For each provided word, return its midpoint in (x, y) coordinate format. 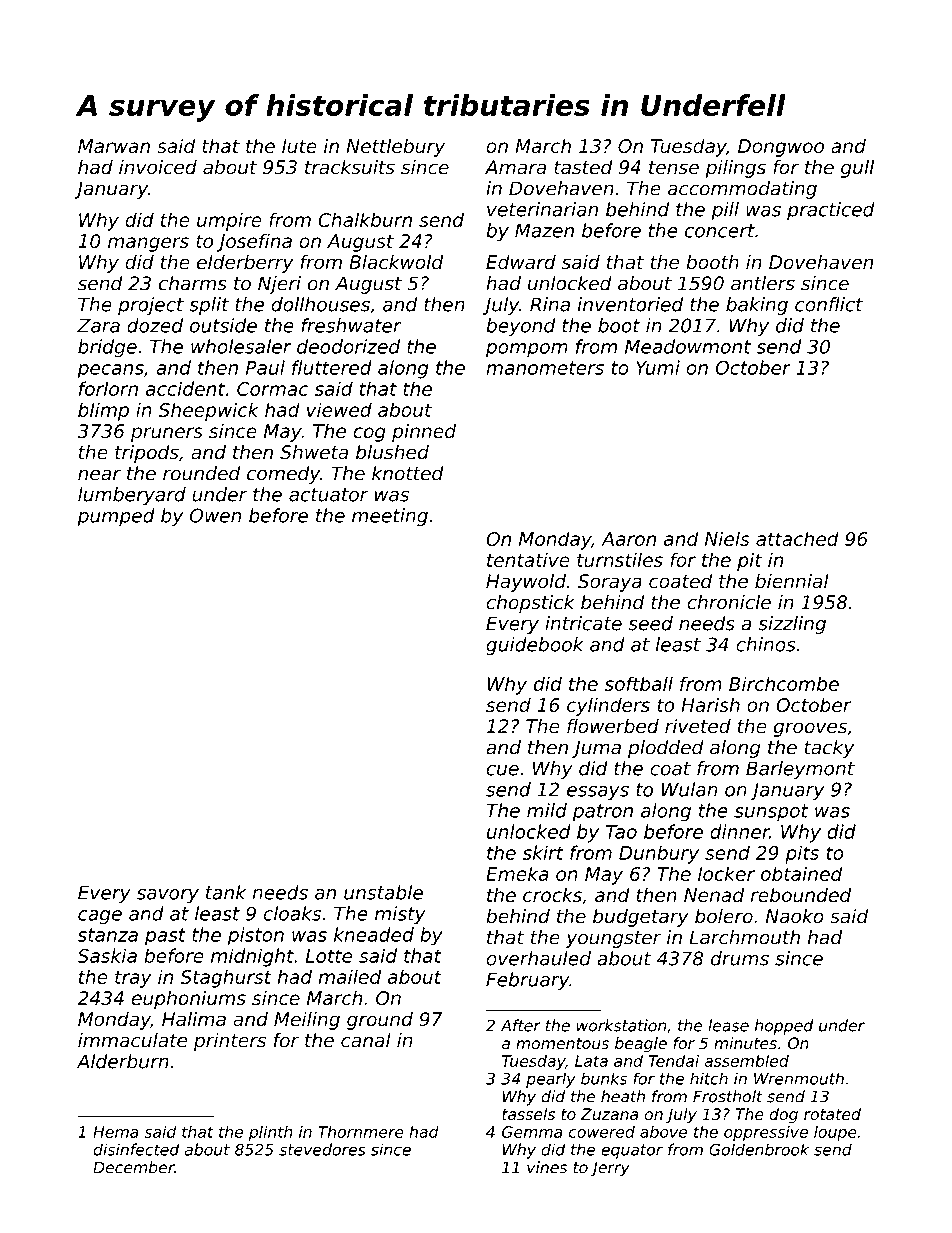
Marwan (114, 146)
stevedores (322, 1149)
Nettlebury (395, 147)
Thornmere (361, 1132)
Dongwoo (781, 148)
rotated (832, 1114)
